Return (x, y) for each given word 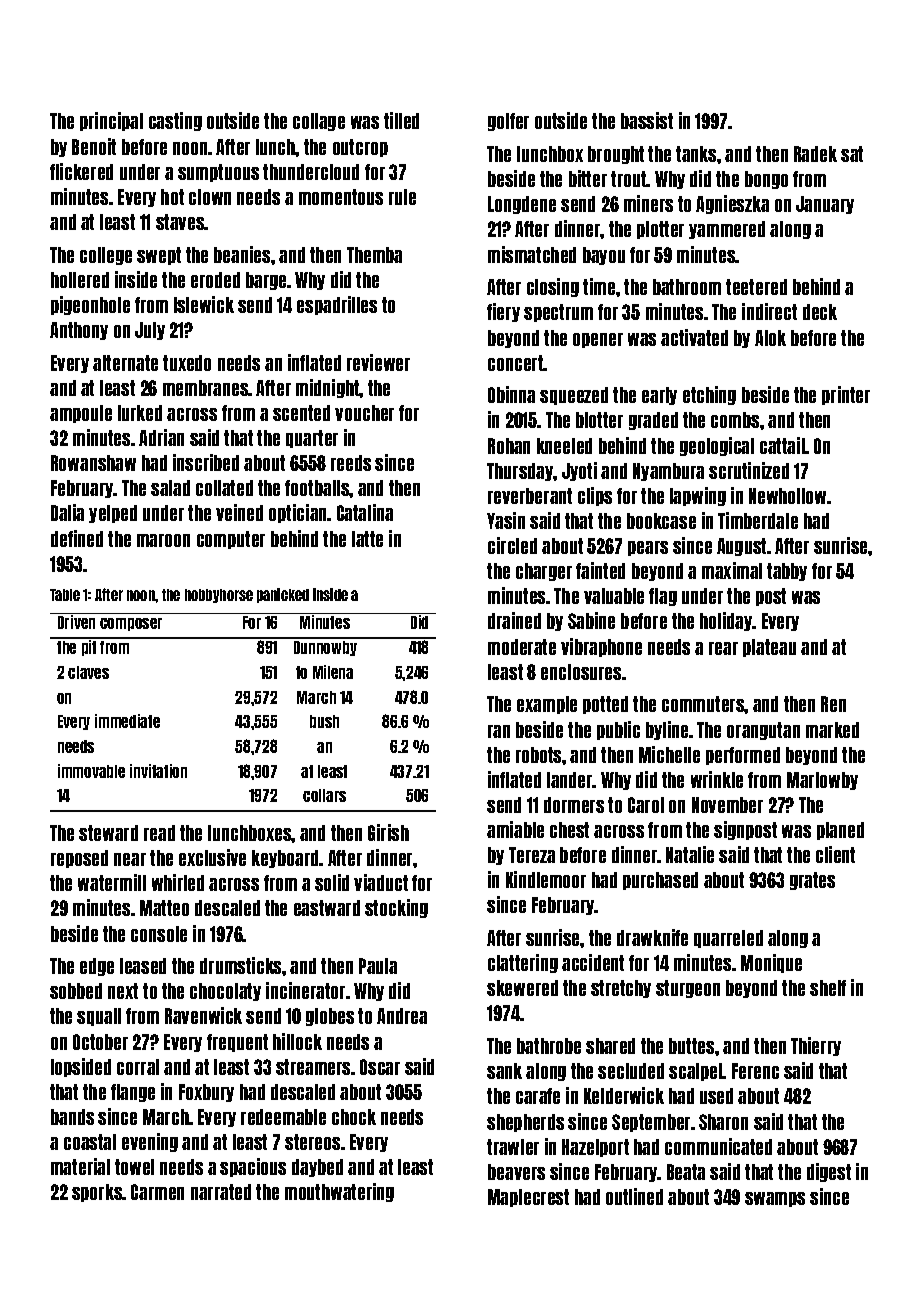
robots (539, 755)
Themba (374, 255)
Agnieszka (732, 204)
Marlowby (822, 781)
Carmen (157, 1192)
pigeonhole (90, 305)
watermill (112, 882)
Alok (770, 338)
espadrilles (337, 305)
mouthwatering (339, 1192)
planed (840, 831)
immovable (91, 771)
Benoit (94, 146)
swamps (775, 1199)
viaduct (381, 882)
